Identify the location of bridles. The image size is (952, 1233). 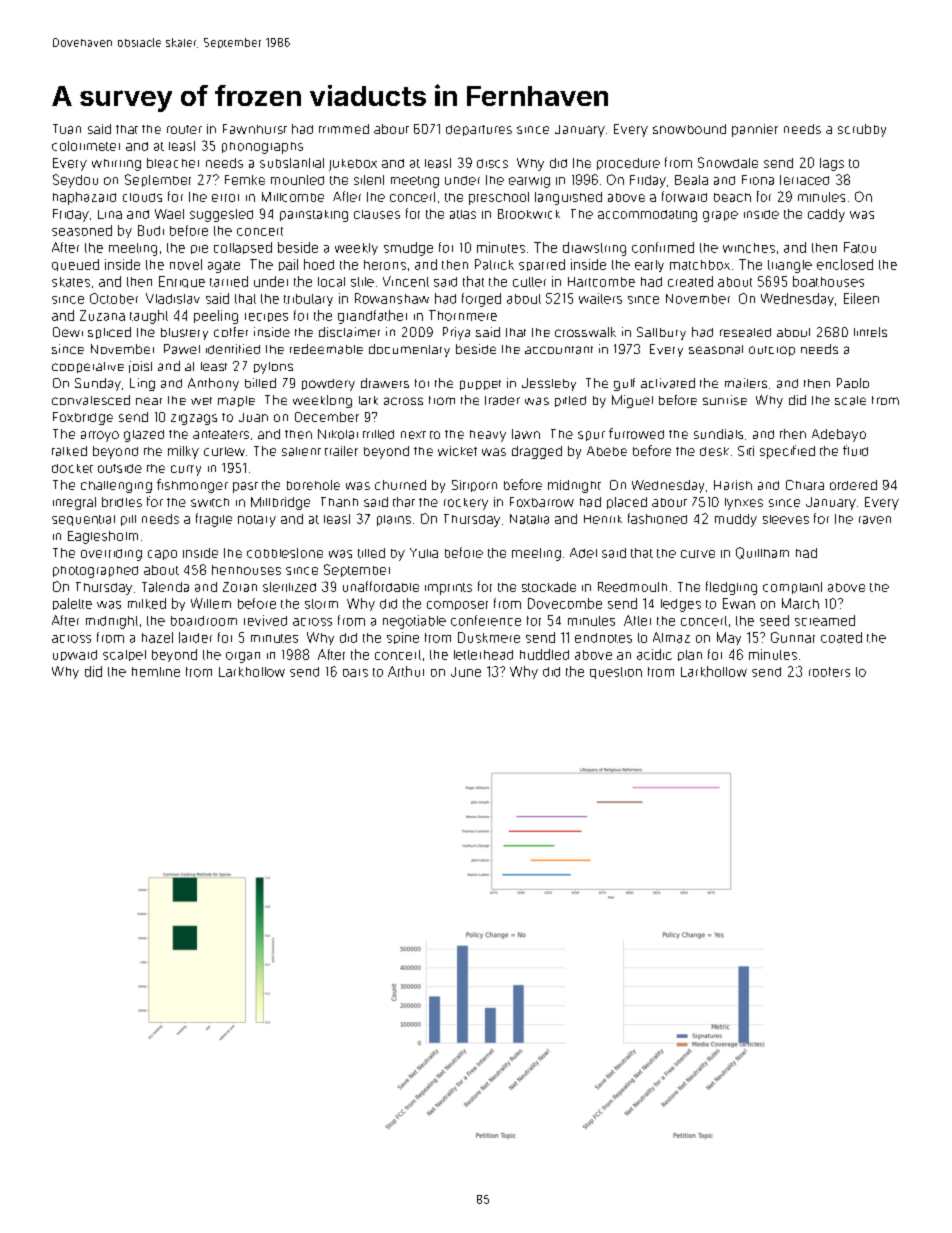
(122, 502).
